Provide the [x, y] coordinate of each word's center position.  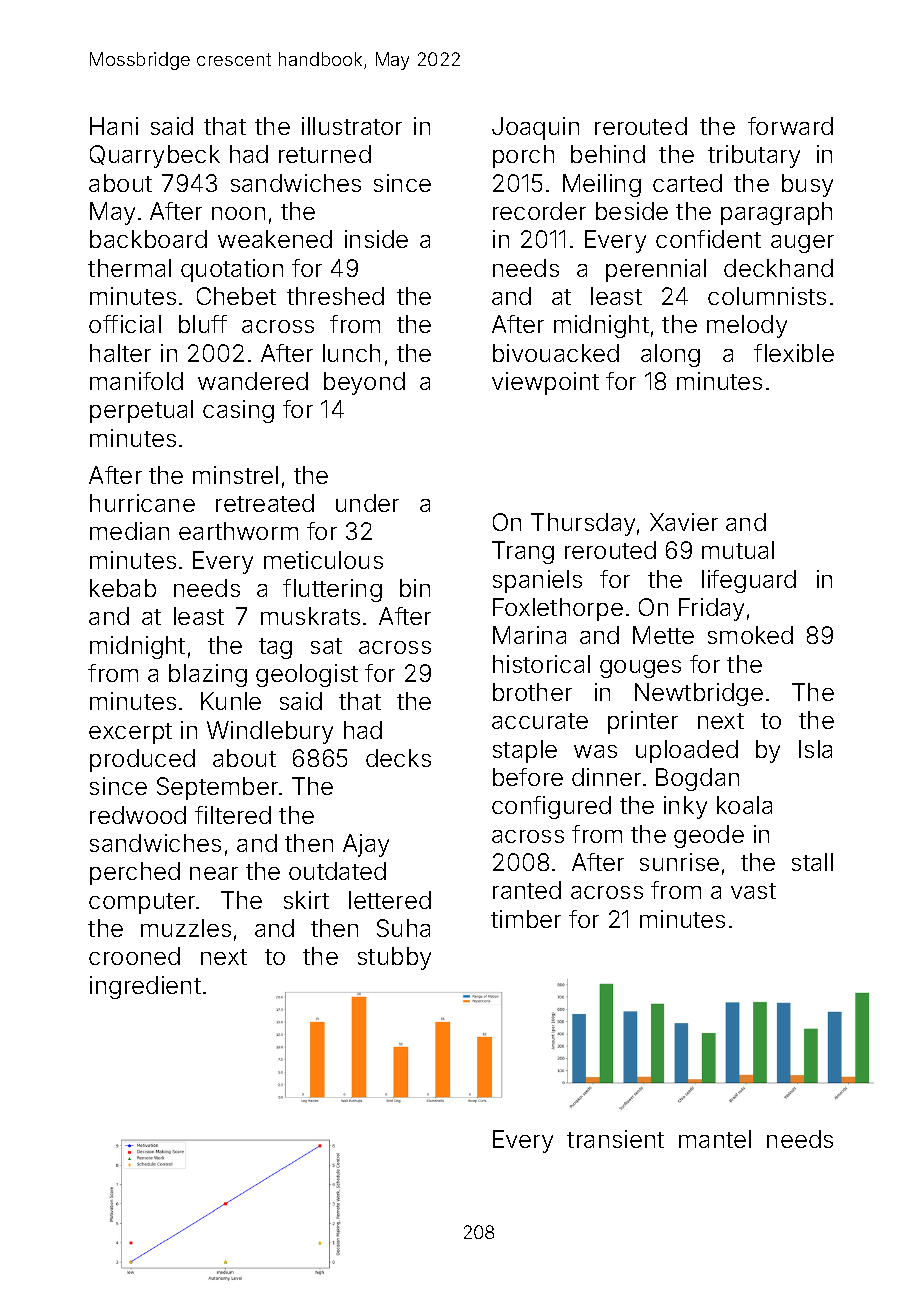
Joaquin [535, 128]
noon [238, 213]
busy [807, 185]
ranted [527, 890]
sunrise [679, 862]
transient [615, 1139]
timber [526, 919]
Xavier [684, 522]
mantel [715, 1139]
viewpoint [545, 383]
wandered [253, 381]
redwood [138, 815]
